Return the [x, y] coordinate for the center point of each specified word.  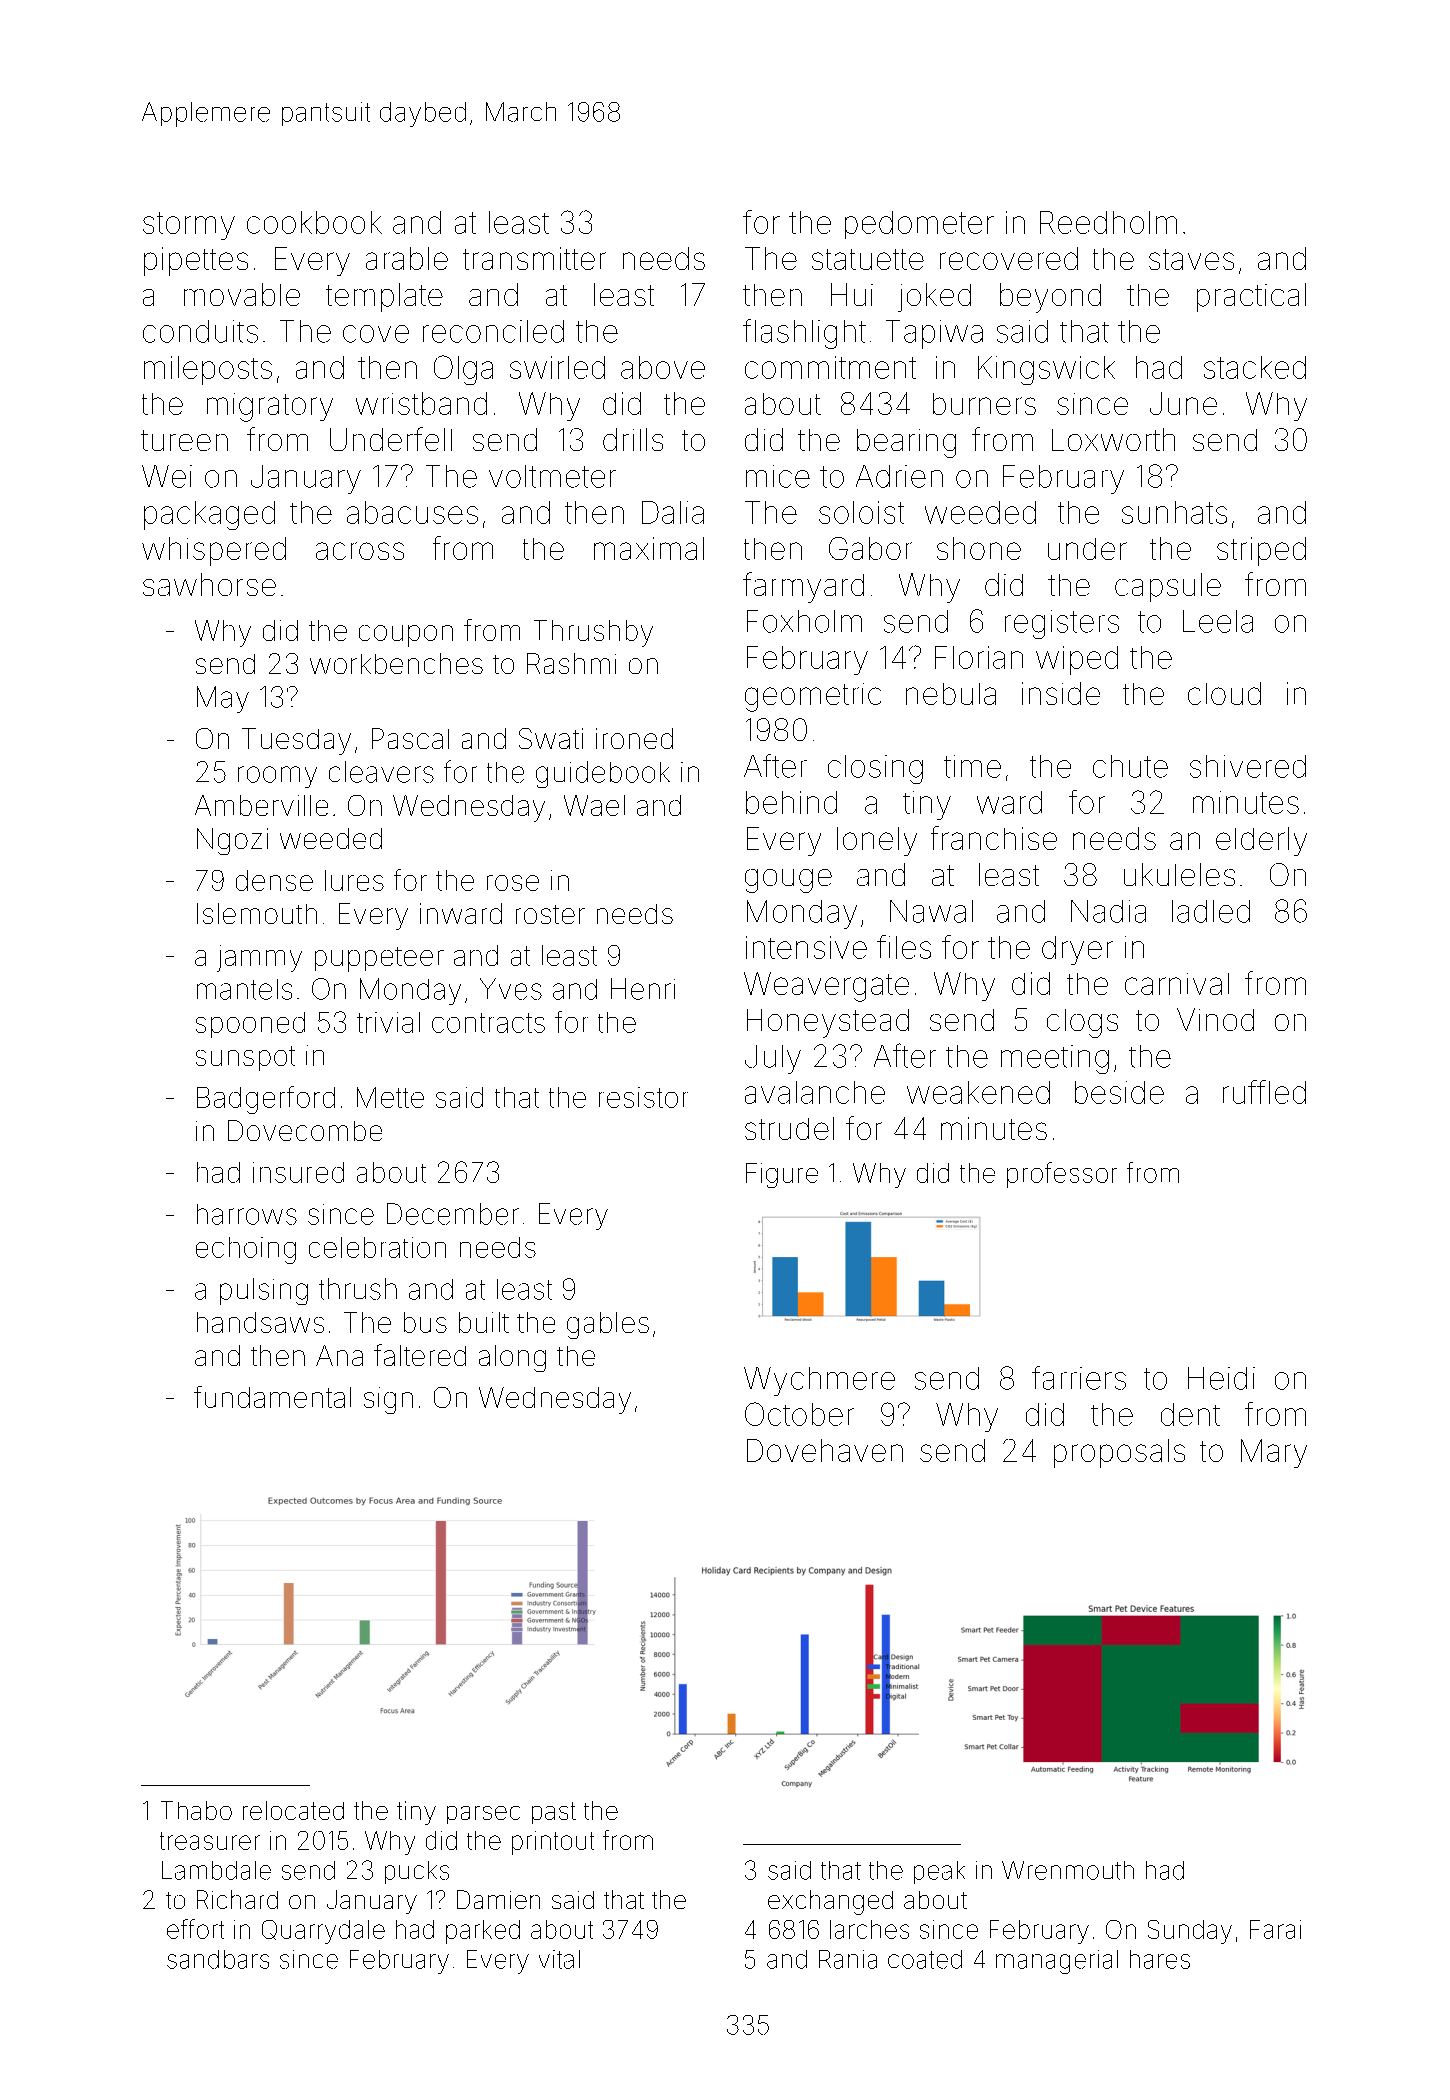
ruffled [1264, 1092]
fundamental [272, 1397]
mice [778, 476]
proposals [1119, 1453]
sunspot [245, 1058]
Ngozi [232, 841]
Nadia [1108, 911]
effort [195, 1929]
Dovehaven [825, 1450]
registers [1062, 624]
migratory [270, 407]
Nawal [931, 911]
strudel [789, 1128]
